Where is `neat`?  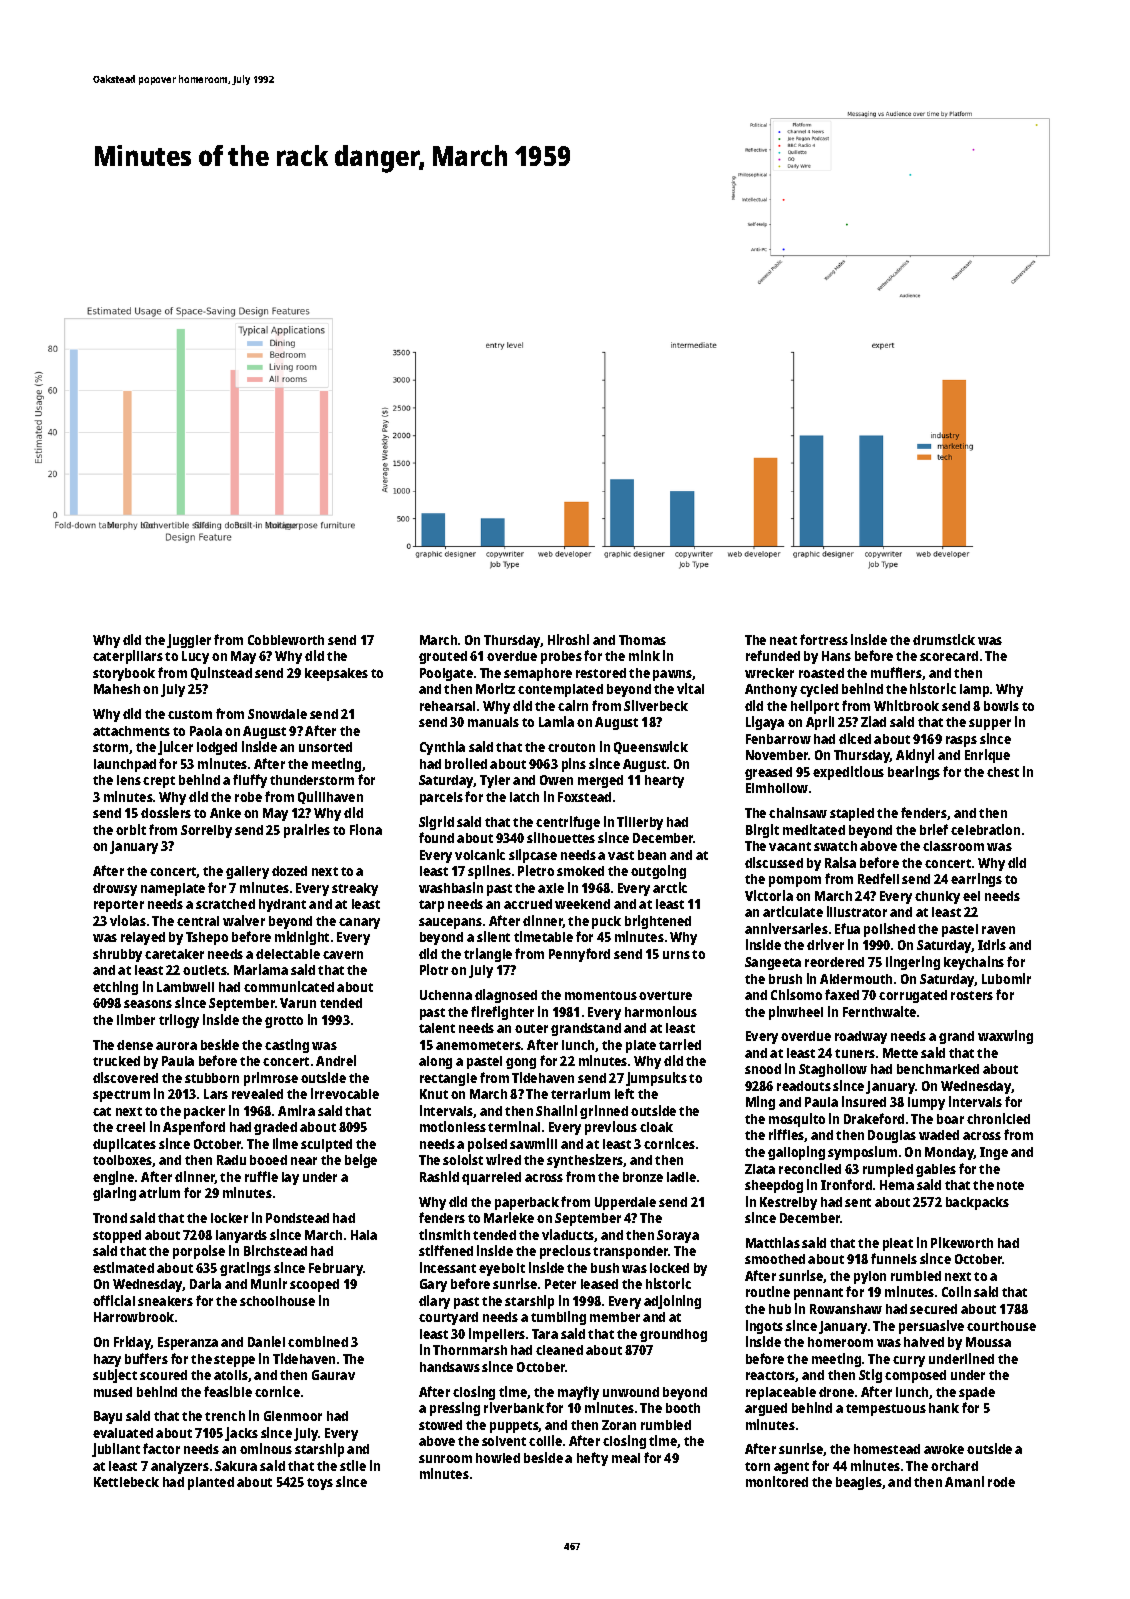
neat is located at coordinates (783, 640).
